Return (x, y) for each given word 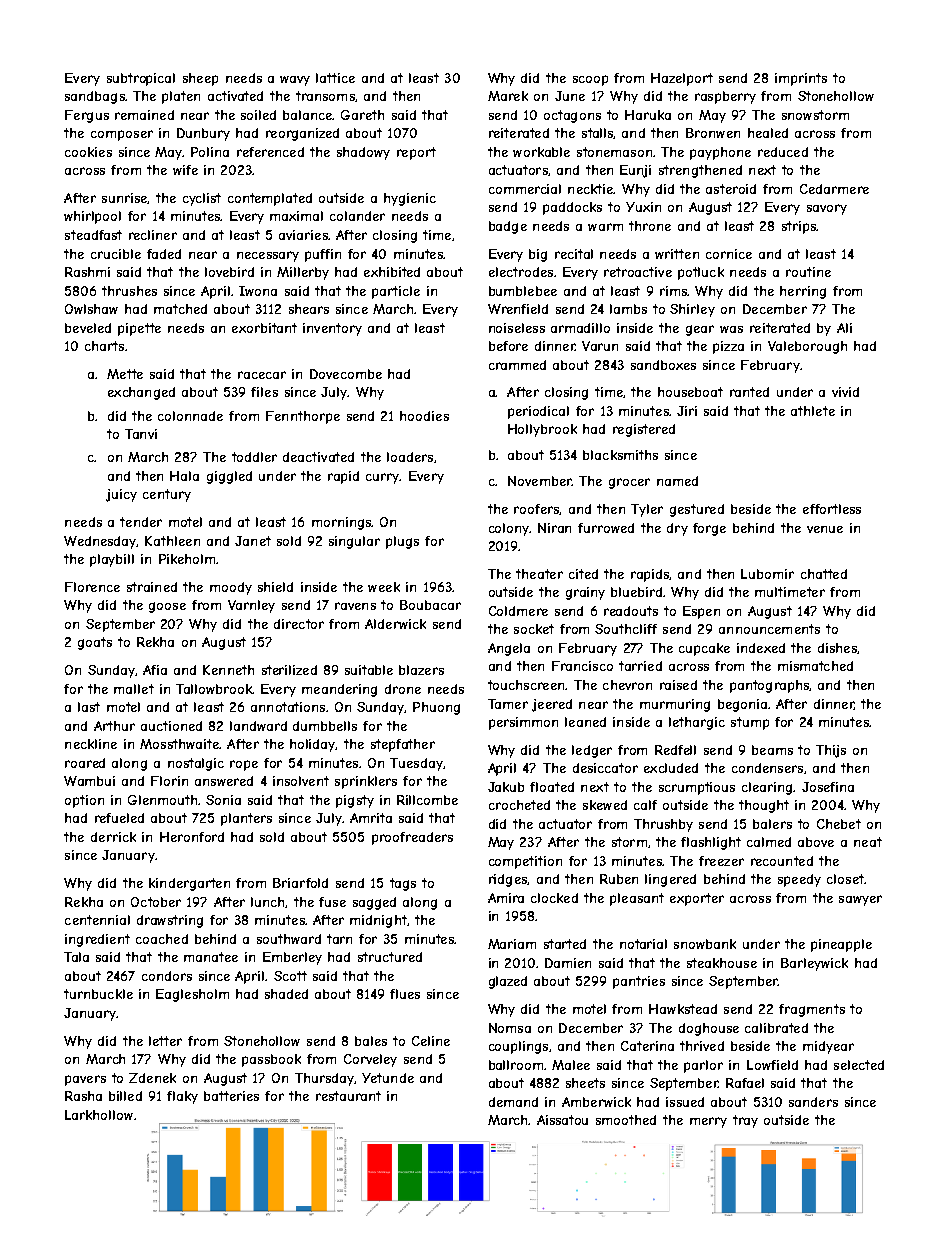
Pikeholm (187, 559)
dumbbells (325, 726)
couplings (518, 1047)
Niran (554, 528)
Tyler (647, 510)
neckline (91, 744)
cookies (88, 152)
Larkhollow (99, 1115)
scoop (590, 80)
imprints (801, 79)
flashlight (711, 843)
